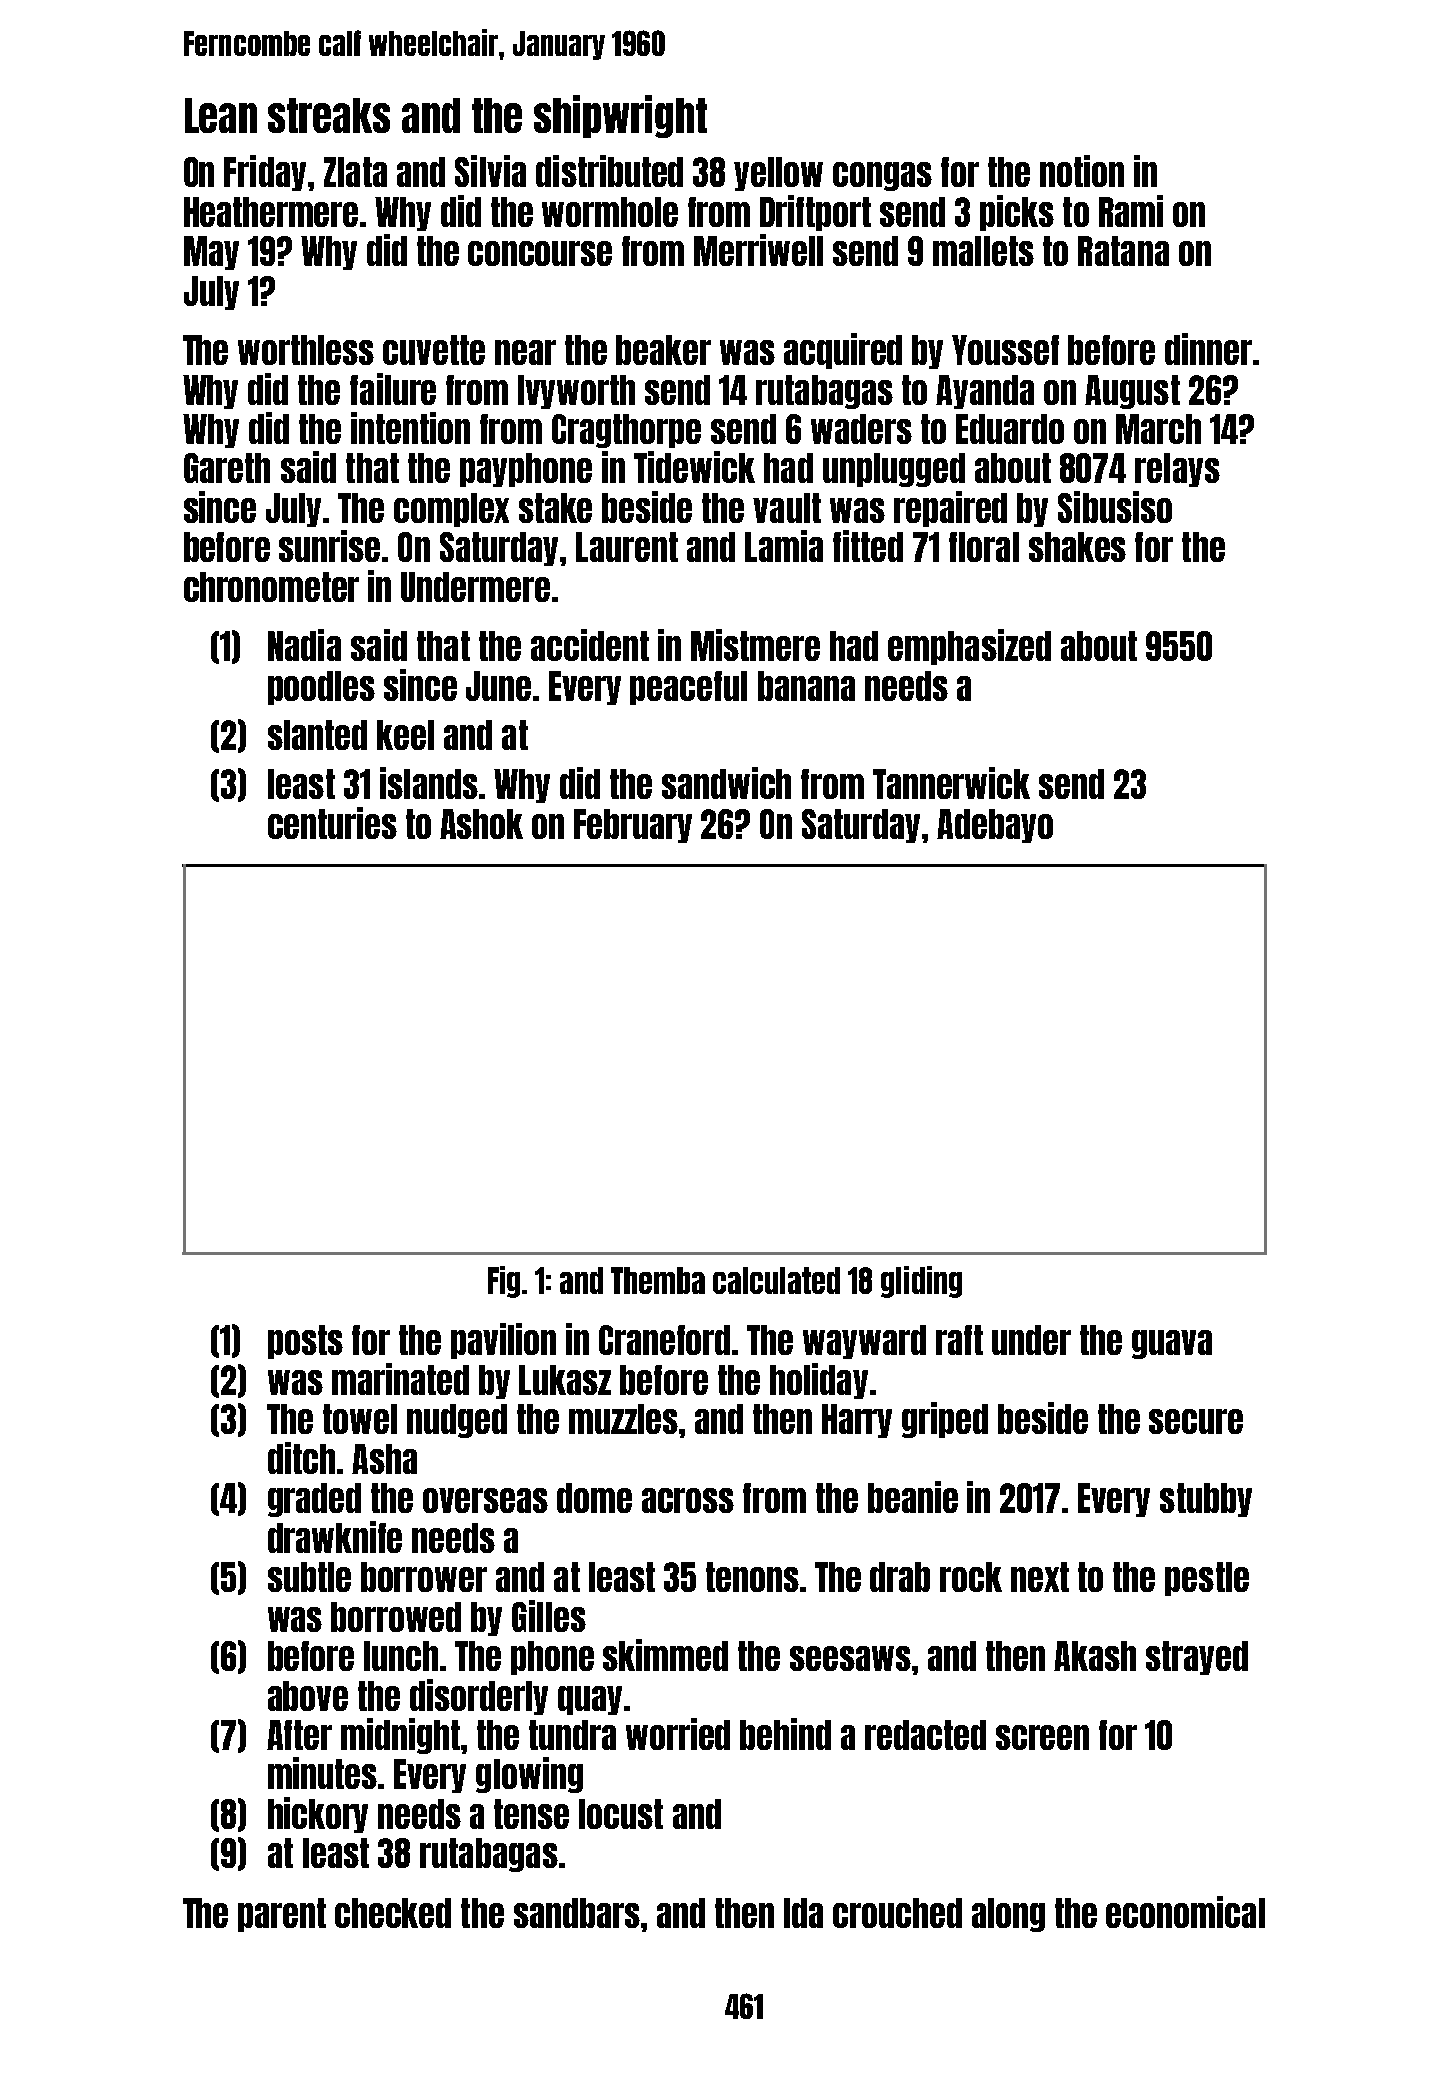  I want to click on checked, so click(393, 1913).
